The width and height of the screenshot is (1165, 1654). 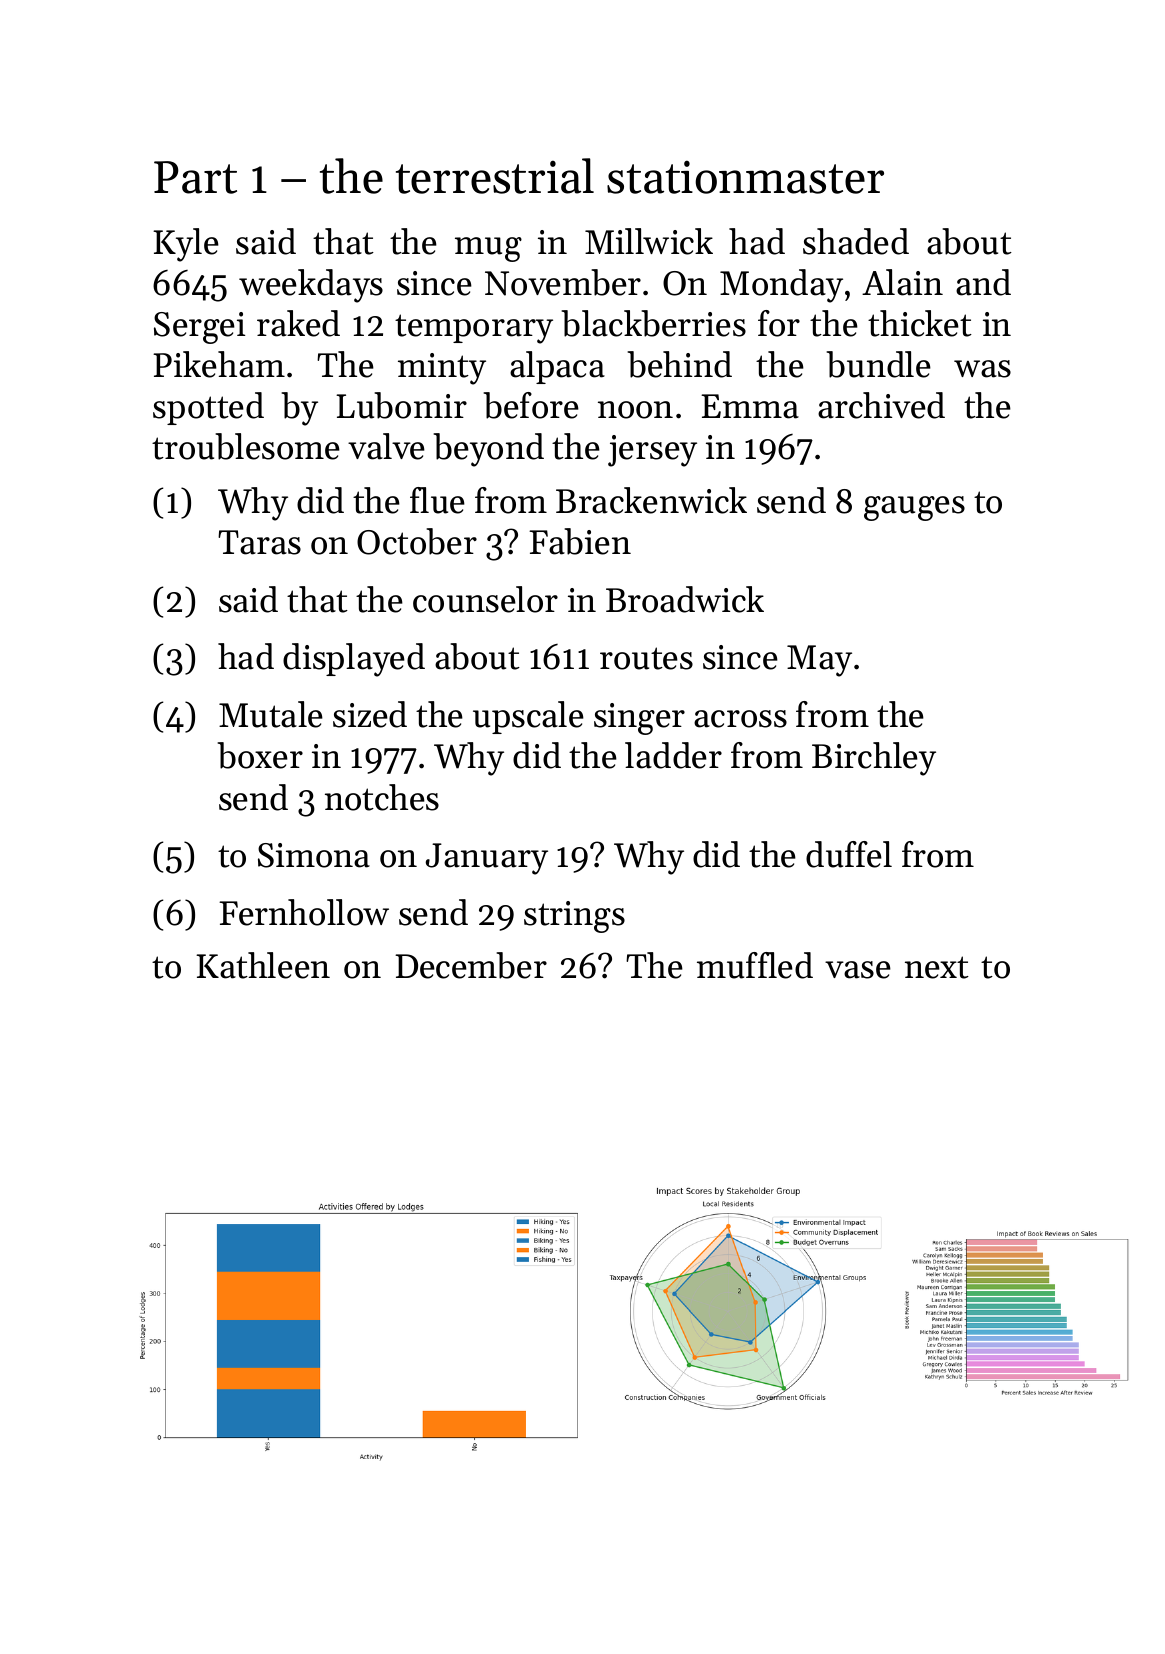 What do you see at coordinates (914, 508) in the screenshot?
I see `gauges` at bounding box center [914, 508].
